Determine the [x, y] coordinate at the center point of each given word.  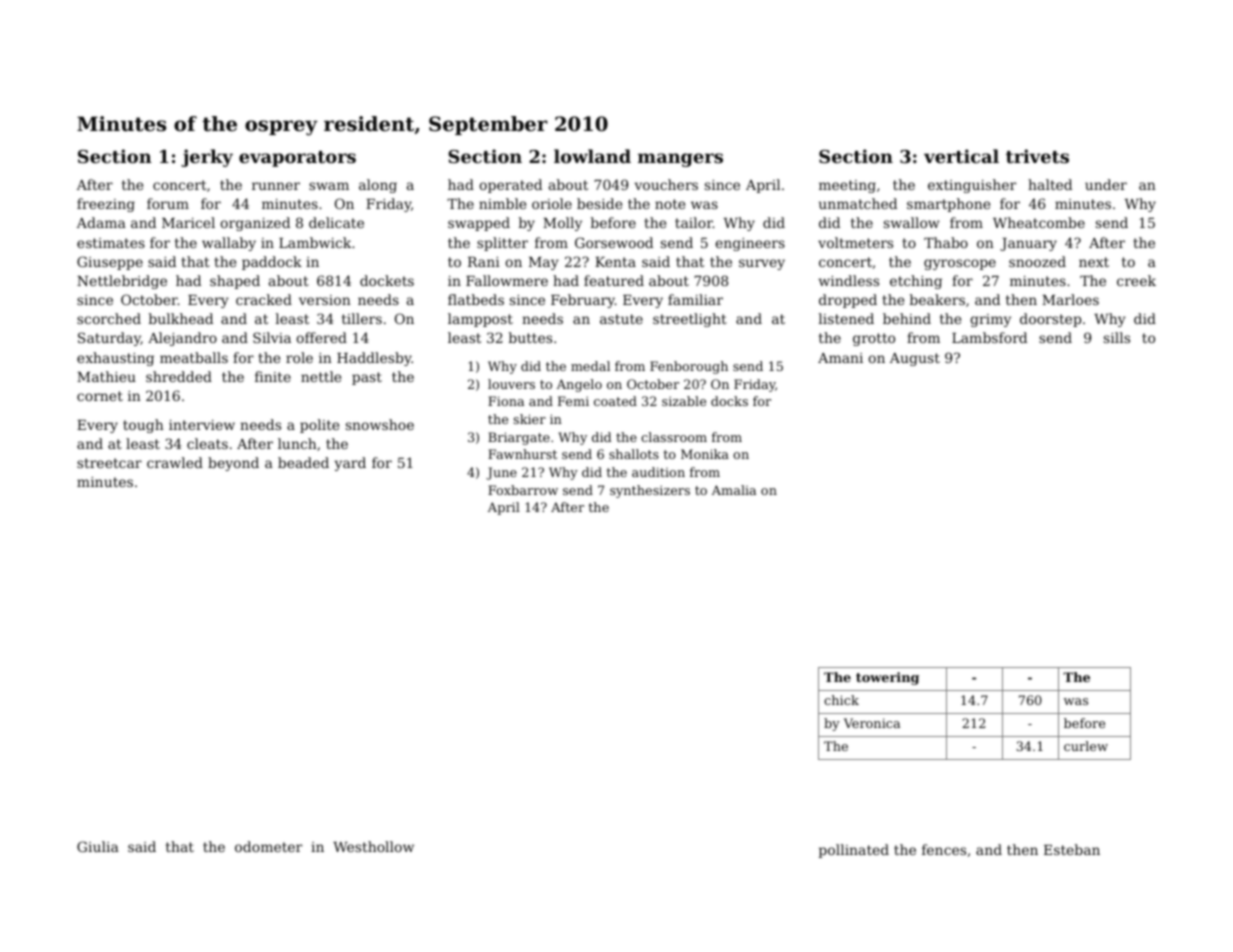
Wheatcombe [1039, 222]
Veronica [872, 723]
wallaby [229, 244]
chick [841, 700]
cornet [100, 396]
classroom [674, 437]
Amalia [734, 490]
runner [276, 186]
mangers [680, 160]
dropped [848, 301]
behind [907, 318]
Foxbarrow [523, 490]
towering [887, 678]
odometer [268, 846]
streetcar [109, 463]
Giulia [98, 846]
